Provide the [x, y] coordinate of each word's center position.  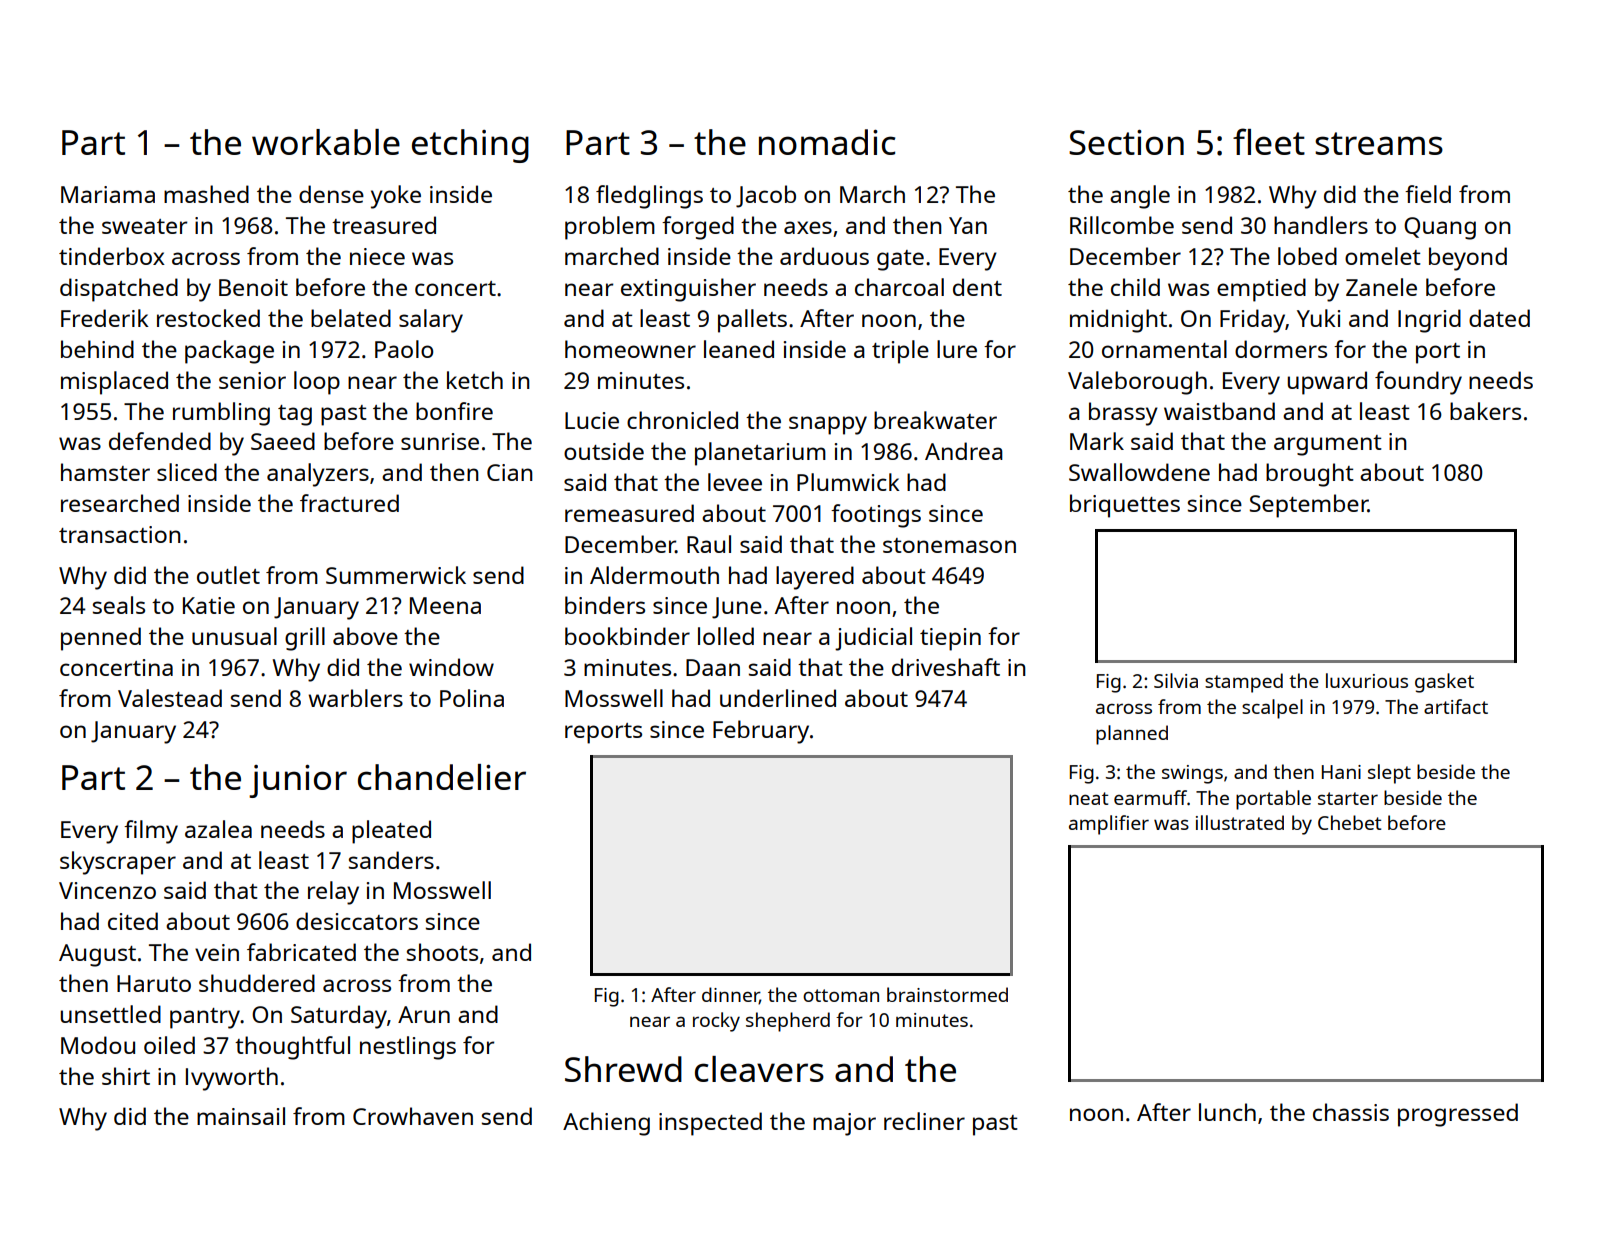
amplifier [1109, 825]
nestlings [408, 1048]
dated [1499, 318]
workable [326, 142]
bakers [1485, 411]
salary [431, 321]
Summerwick [396, 575]
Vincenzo [107, 890]
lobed [1307, 256]
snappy [828, 425]
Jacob [766, 196]
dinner [731, 995]
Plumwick [848, 482]
